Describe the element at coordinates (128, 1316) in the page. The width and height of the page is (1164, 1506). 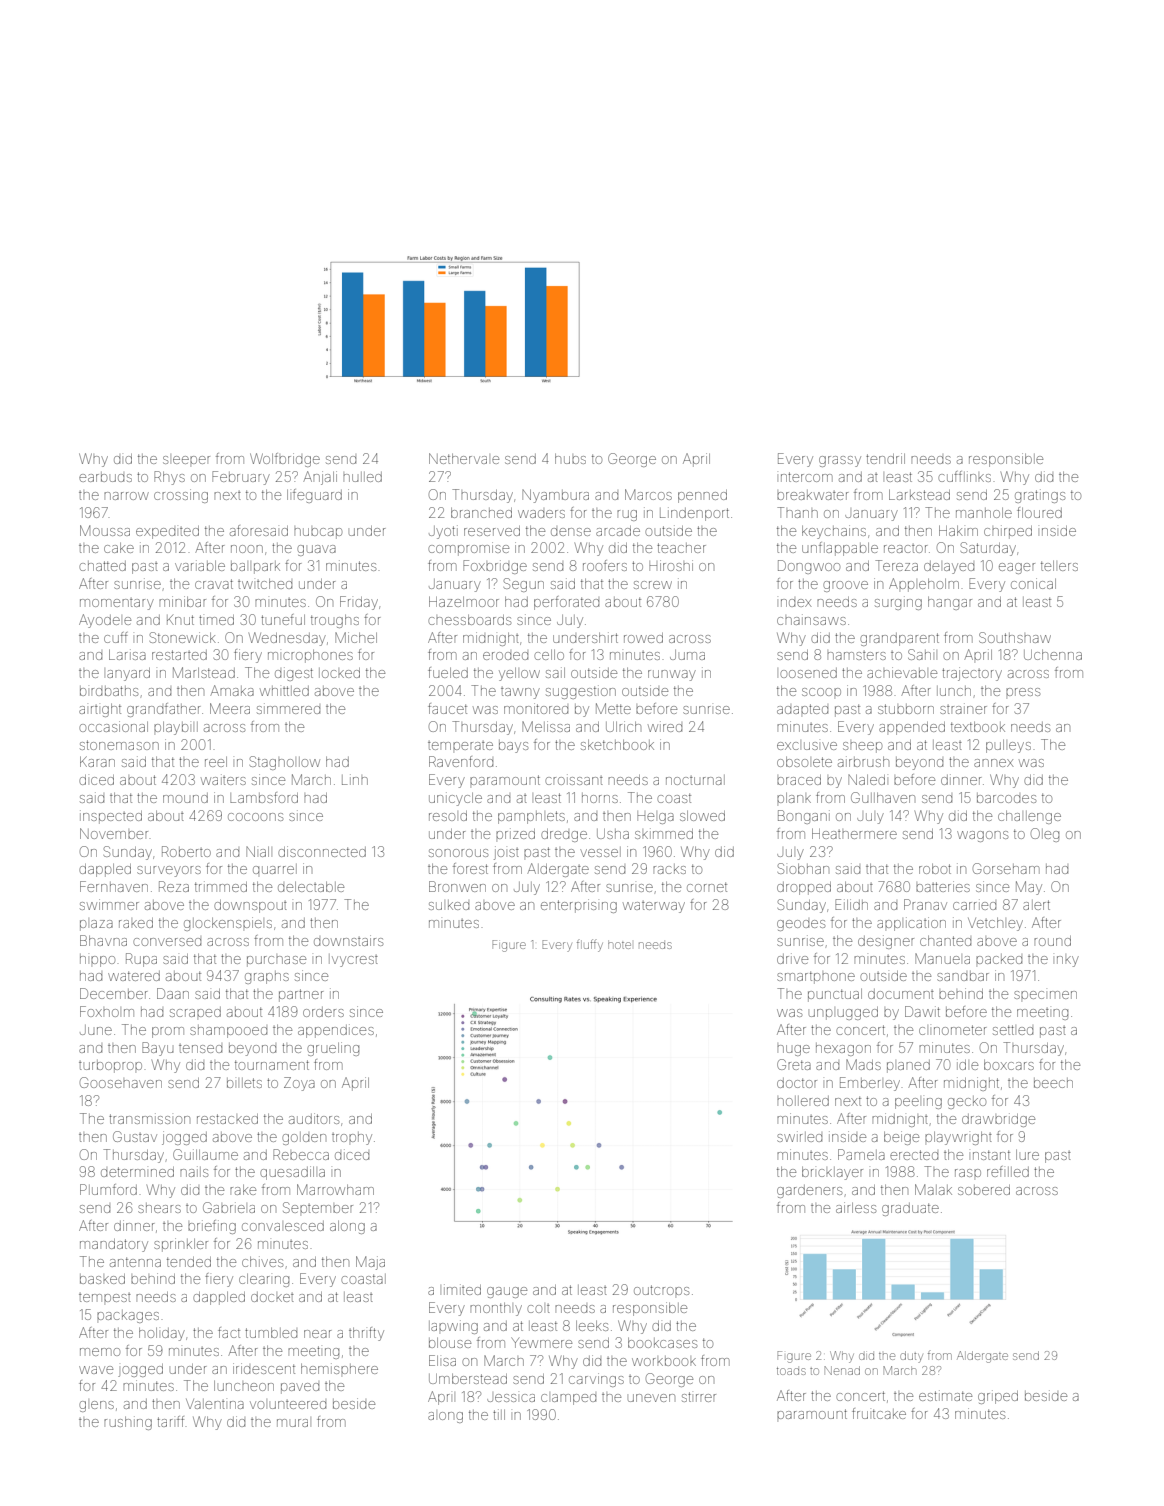
I see `packages` at that location.
